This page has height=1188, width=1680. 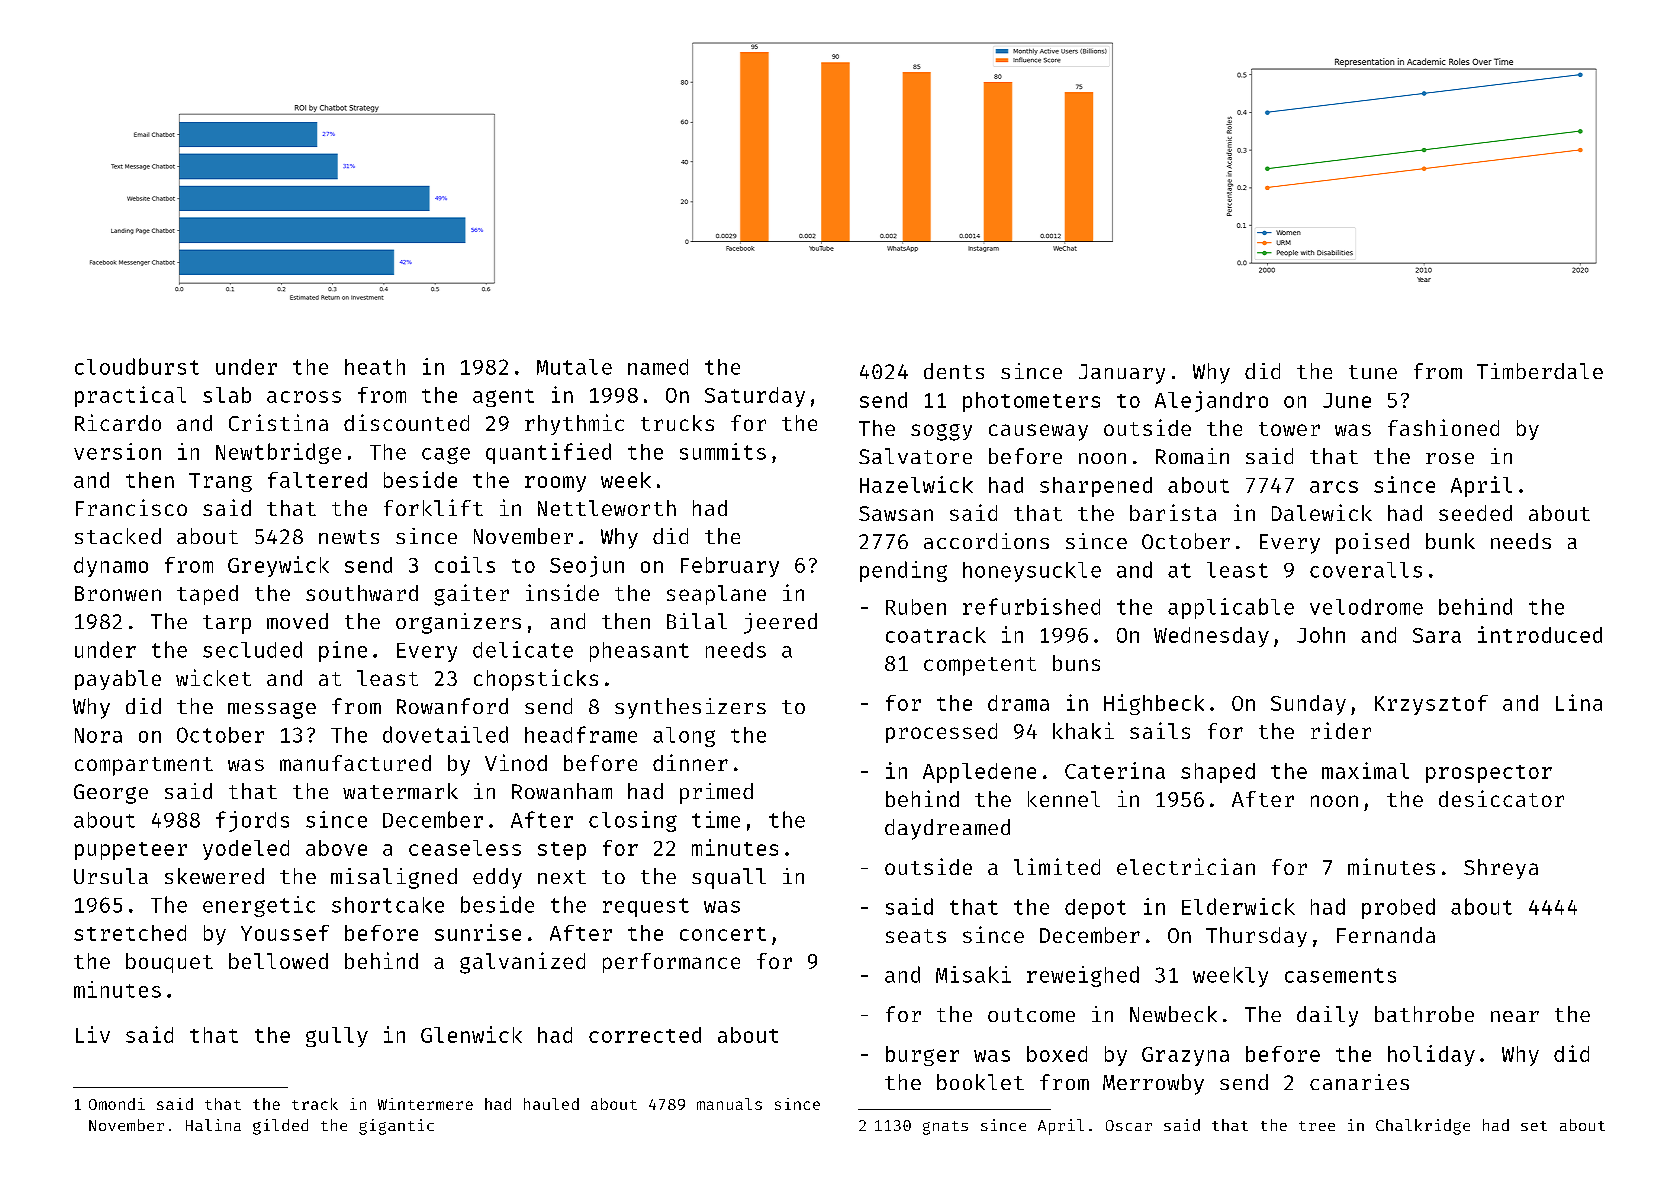 What do you see at coordinates (396, 1127) in the page?
I see `gigantic` at bounding box center [396, 1127].
